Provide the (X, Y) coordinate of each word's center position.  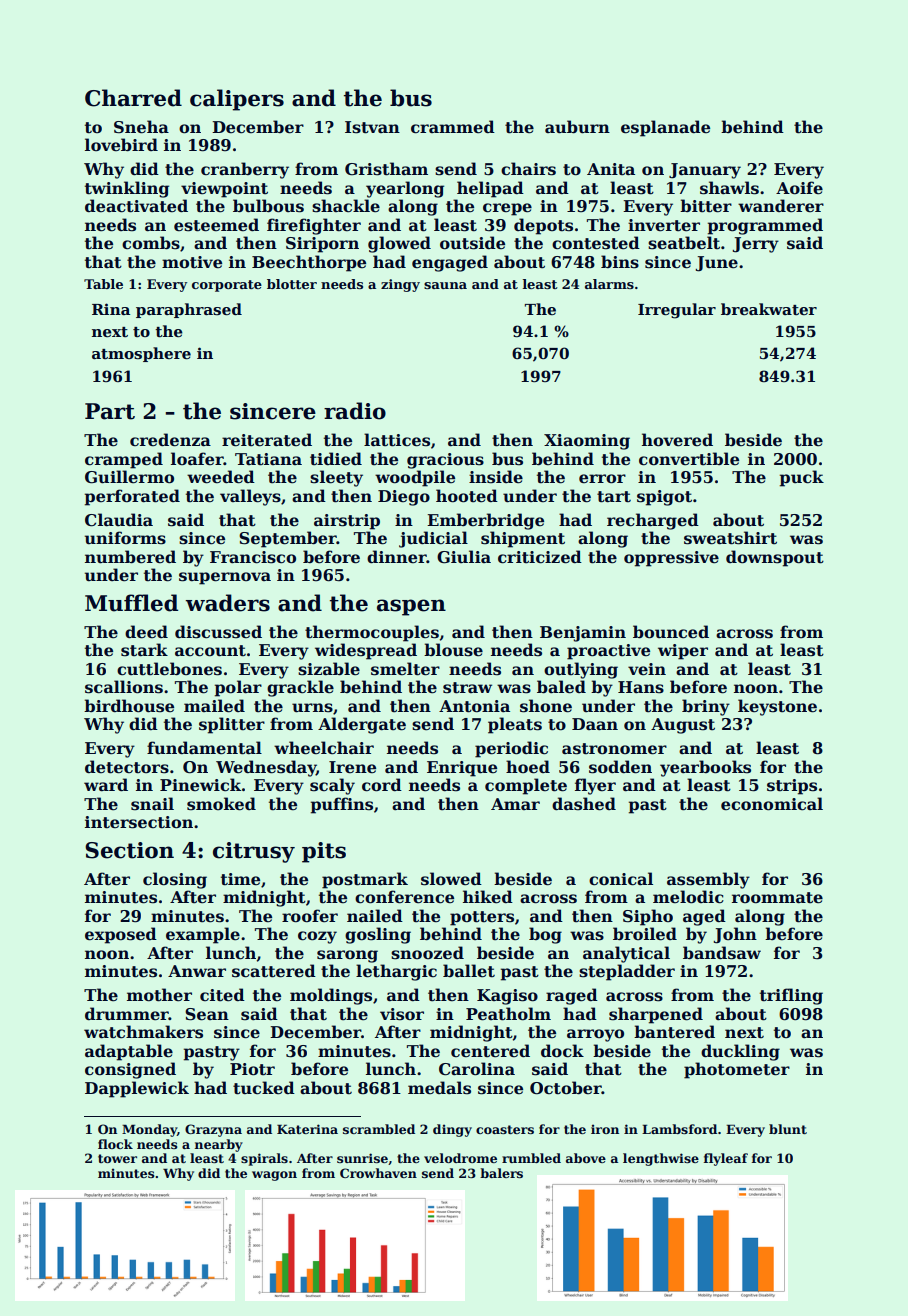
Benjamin (583, 634)
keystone (777, 707)
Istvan (372, 127)
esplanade (665, 128)
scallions (124, 687)
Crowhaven (378, 1173)
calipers (237, 100)
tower (117, 1158)
